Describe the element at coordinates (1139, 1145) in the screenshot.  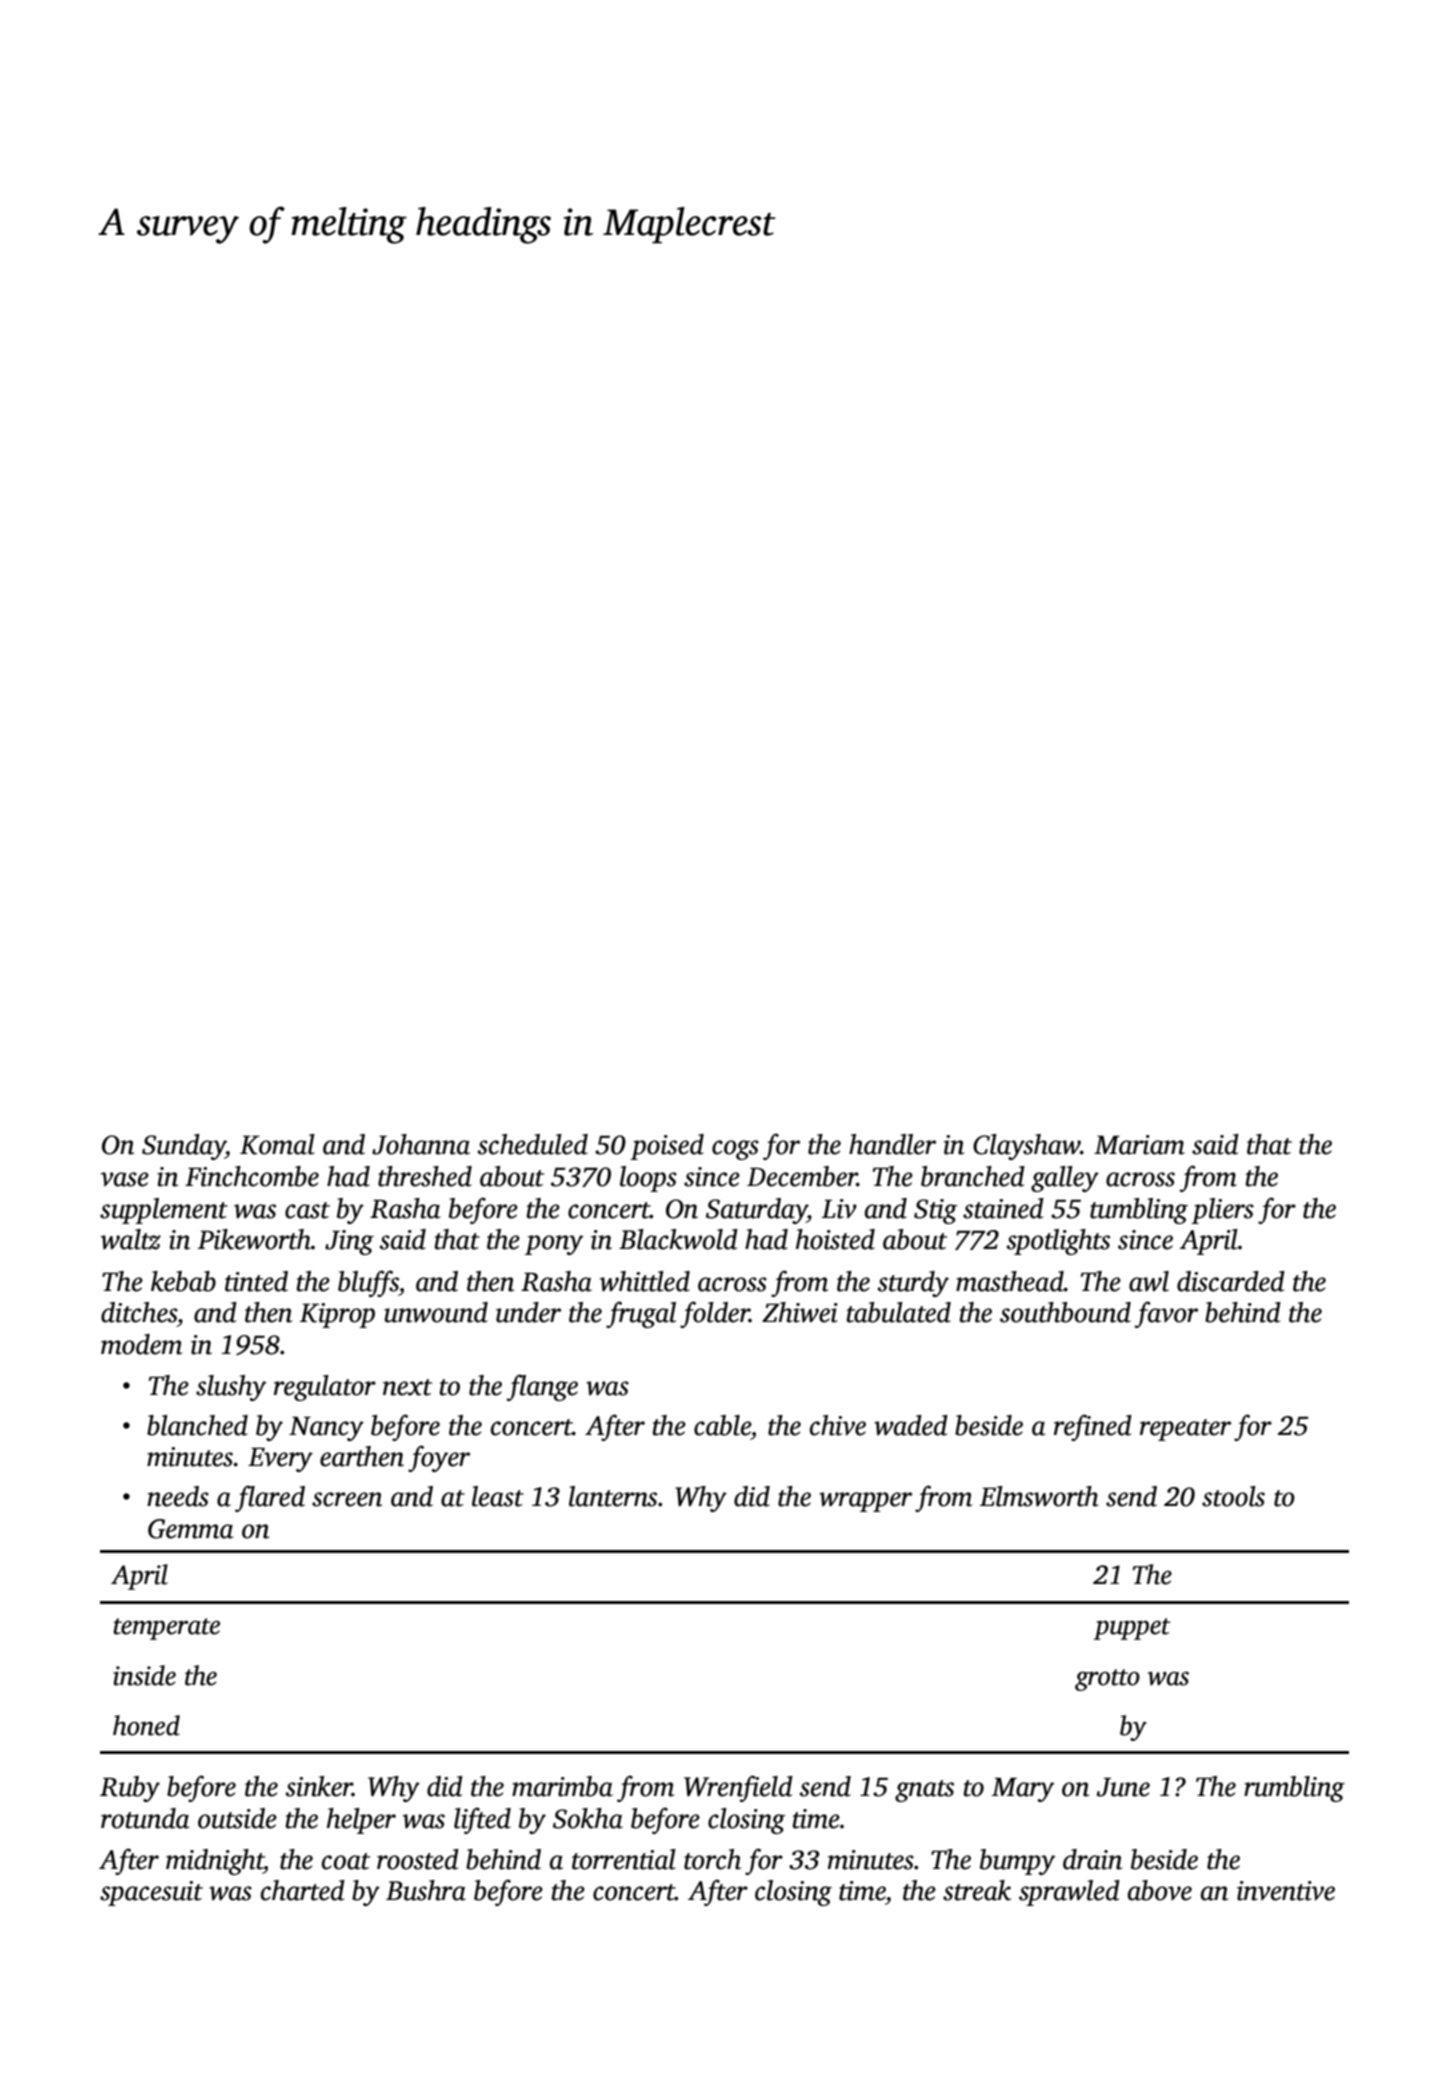
I see `Mariam` at that location.
